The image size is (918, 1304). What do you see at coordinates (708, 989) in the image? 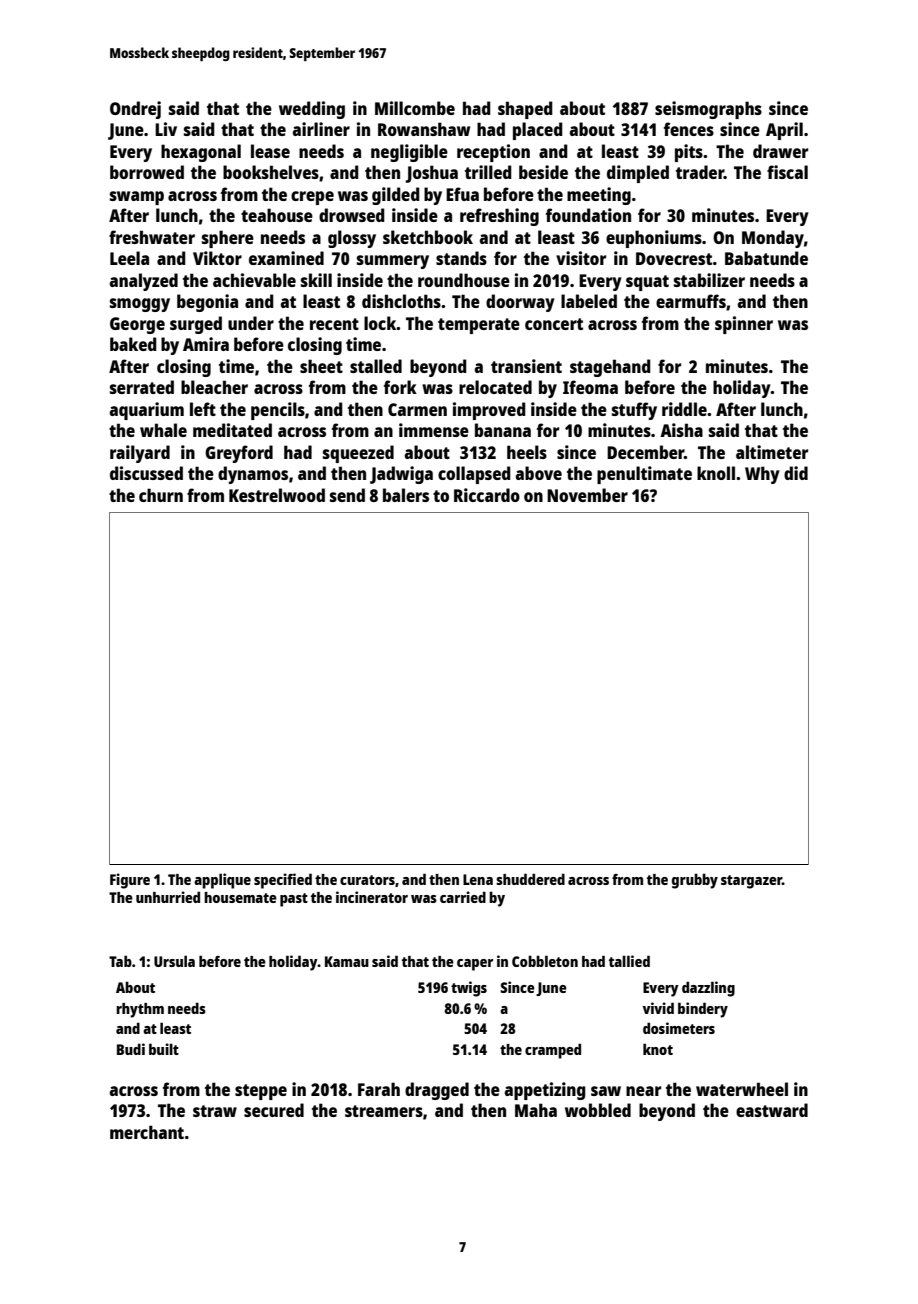
I see `dazzling` at bounding box center [708, 989].
